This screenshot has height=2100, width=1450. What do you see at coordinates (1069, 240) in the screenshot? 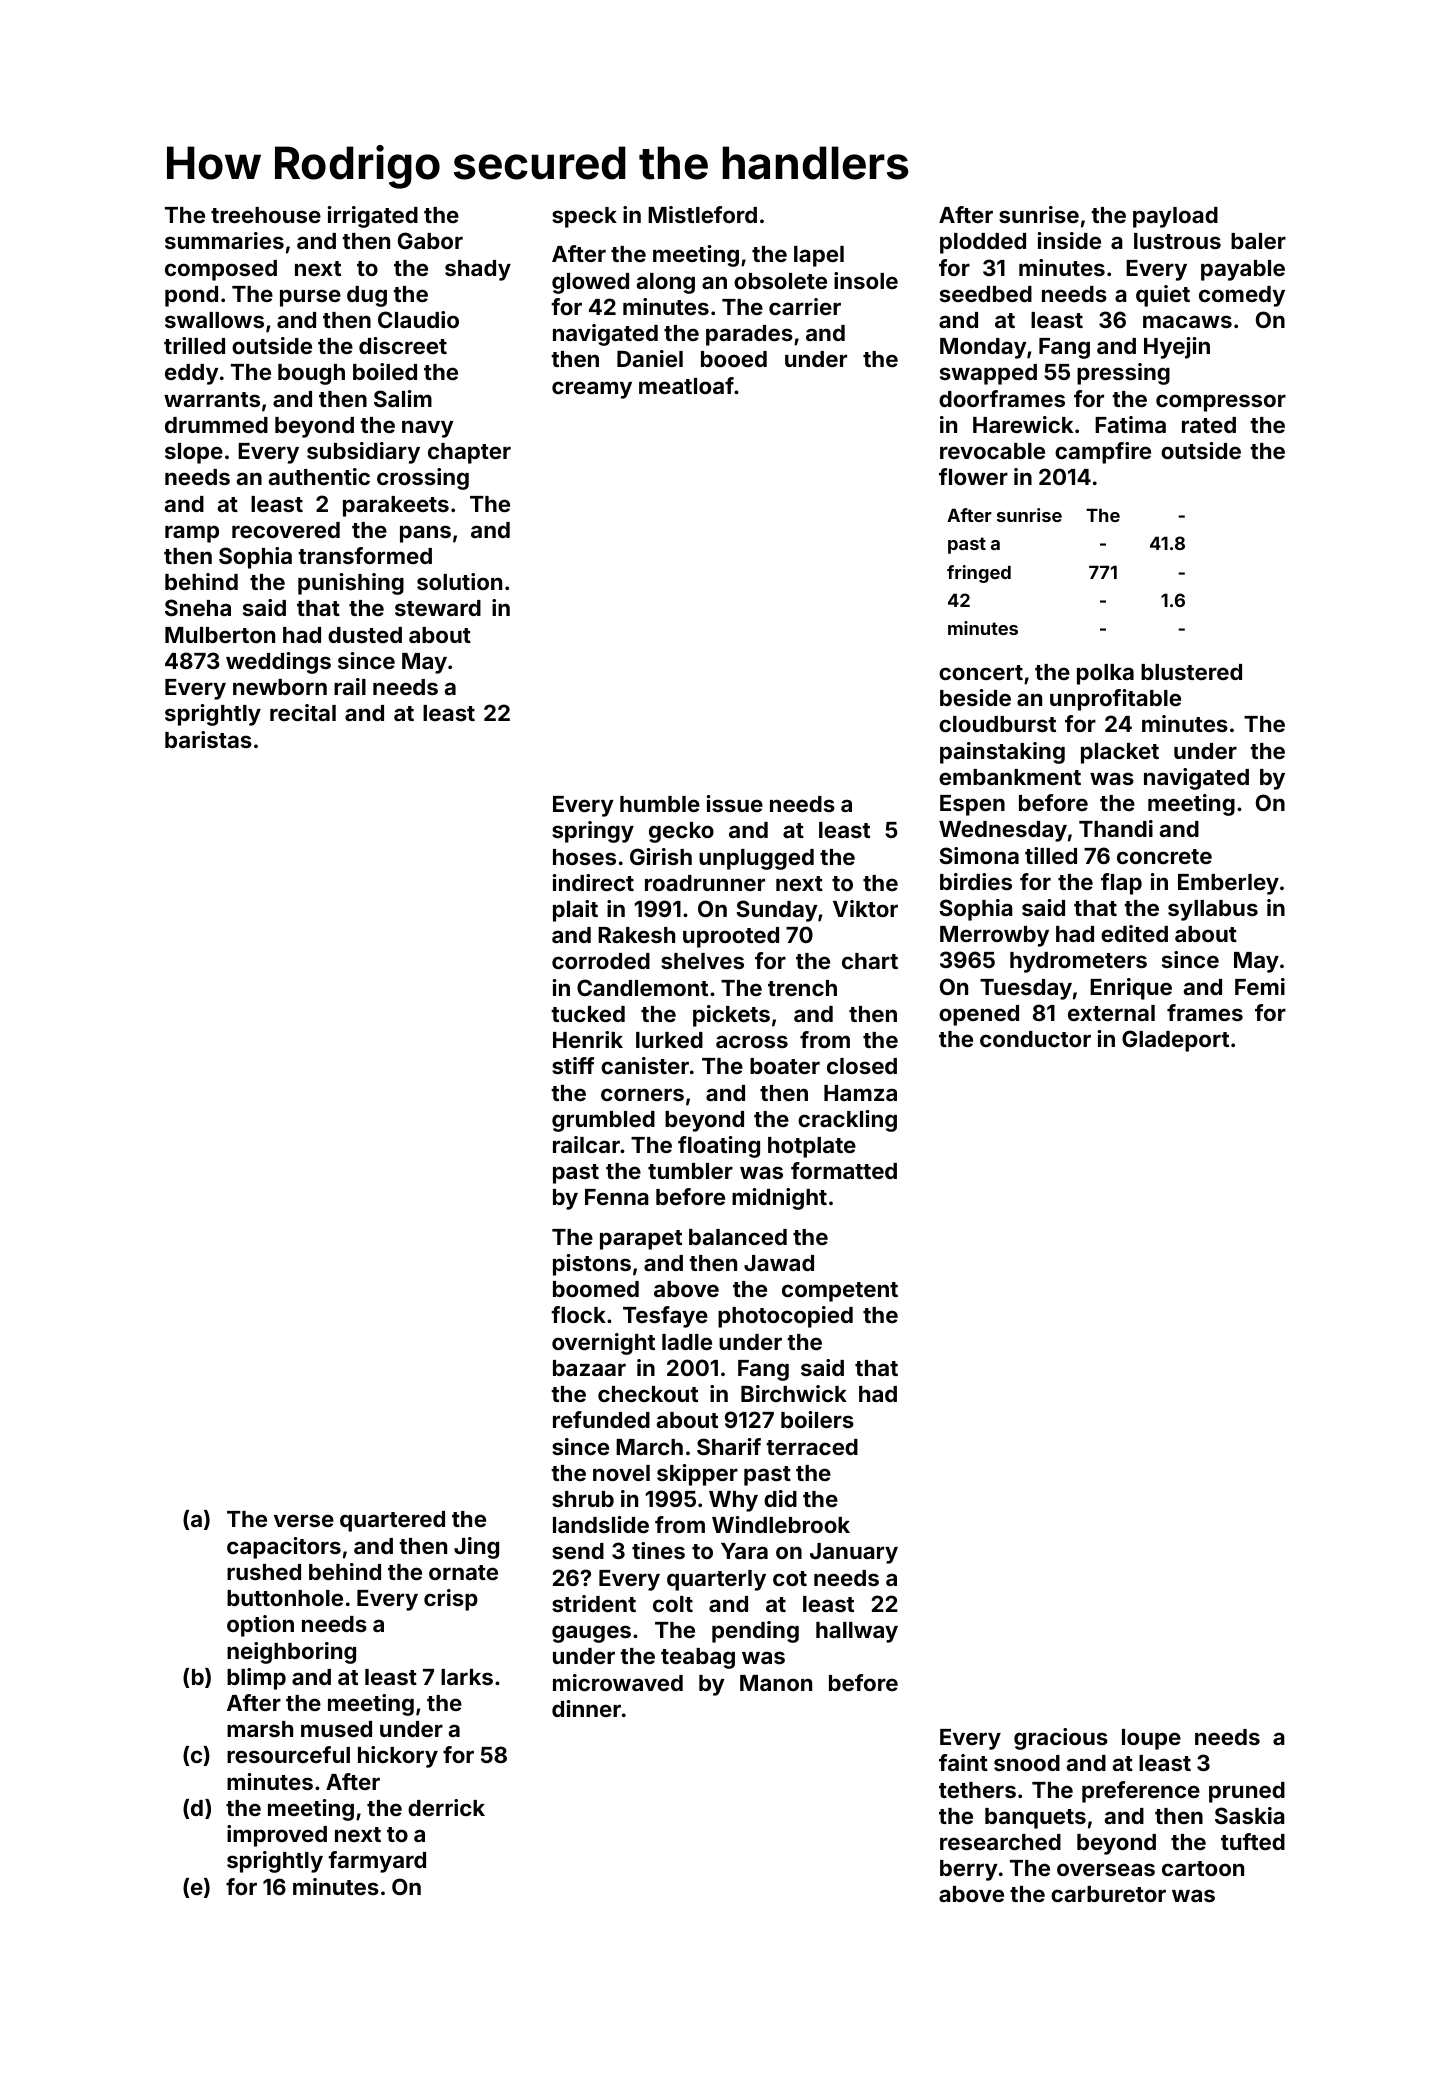
I see `inside` at bounding box center [1069, 240].
